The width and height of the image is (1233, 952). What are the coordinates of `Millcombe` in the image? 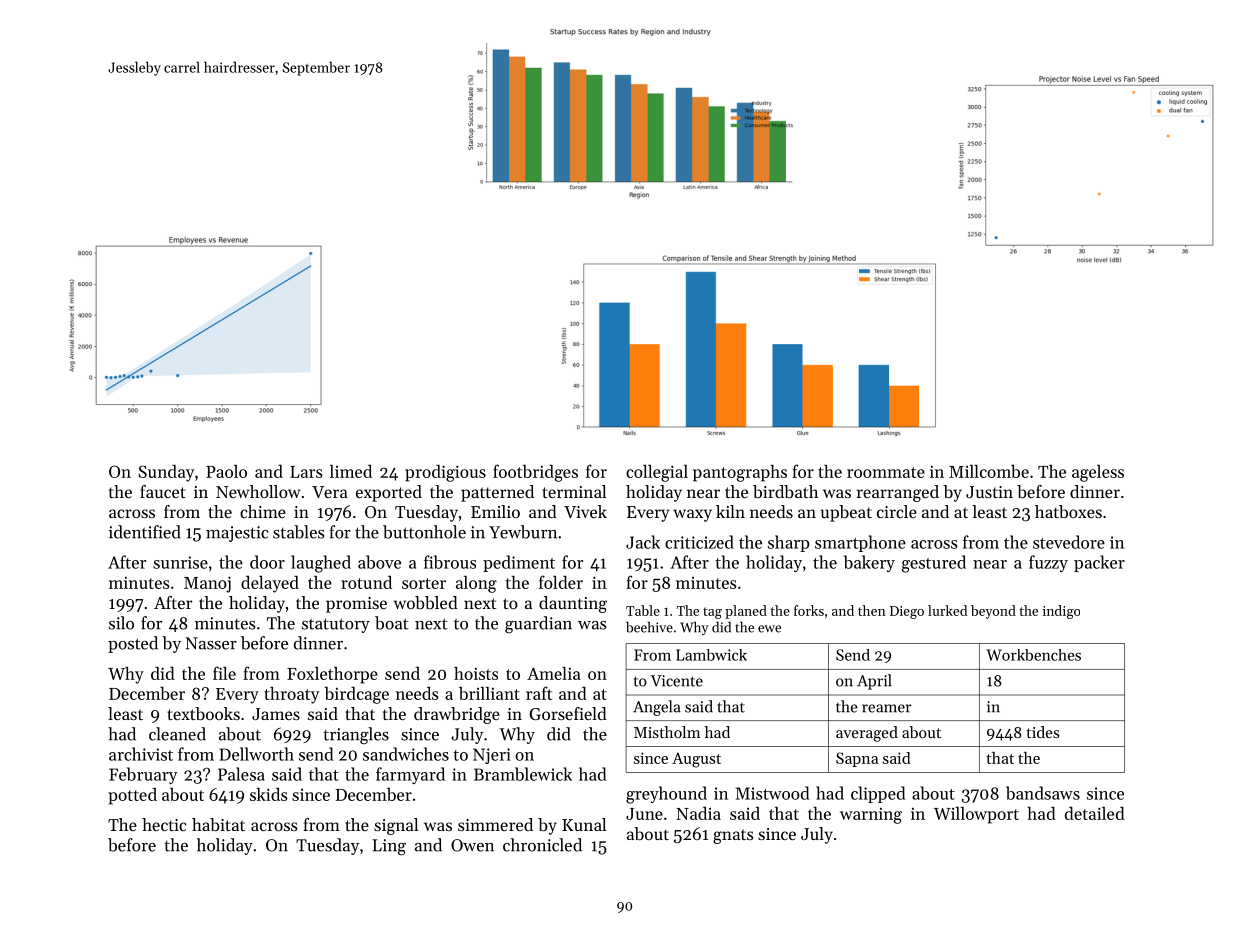 It's located at (989, 471).
